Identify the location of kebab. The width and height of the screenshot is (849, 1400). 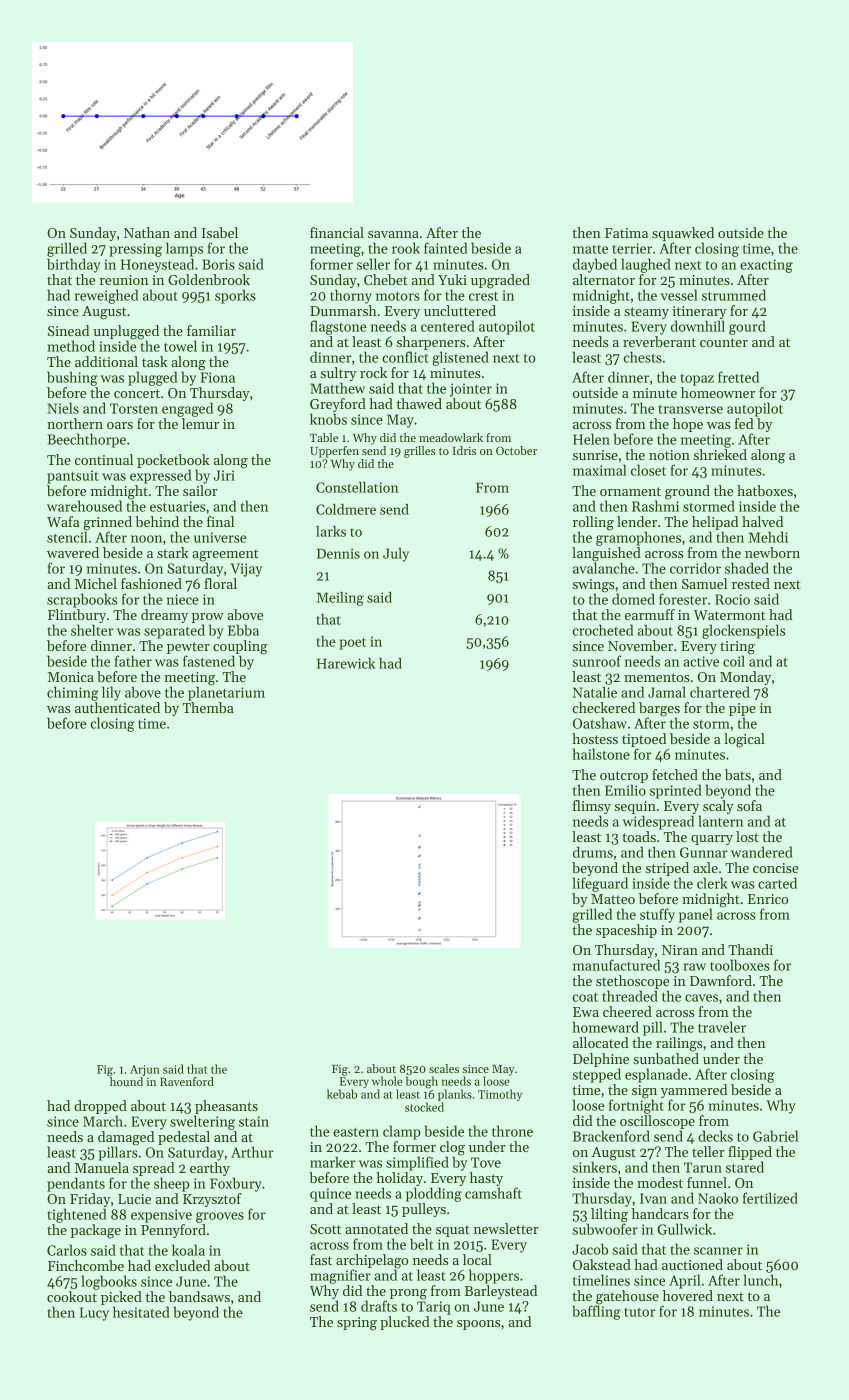
(342, 1094).
